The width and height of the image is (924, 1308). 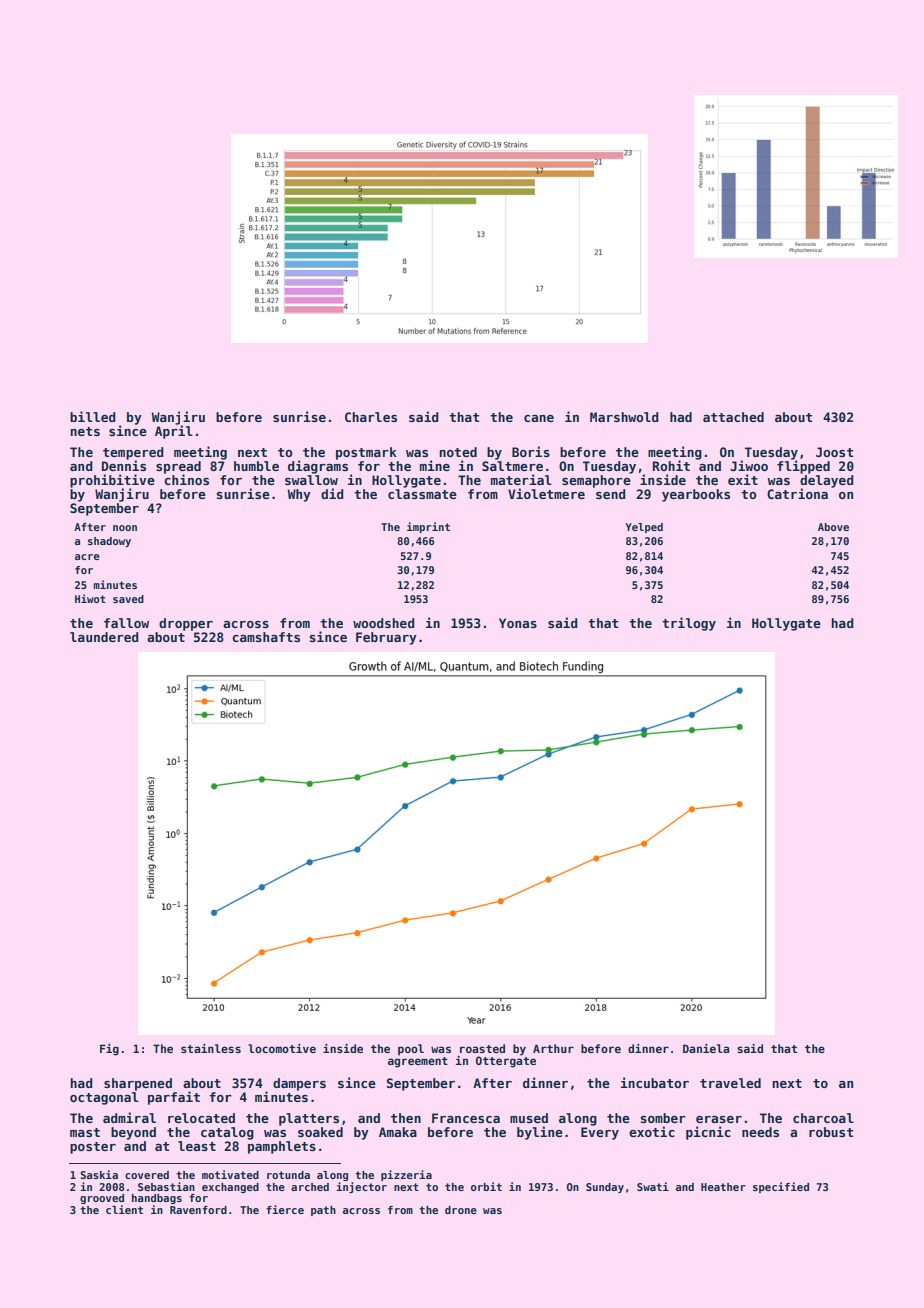 I want to click on Why, so click(x=299, y=495).
